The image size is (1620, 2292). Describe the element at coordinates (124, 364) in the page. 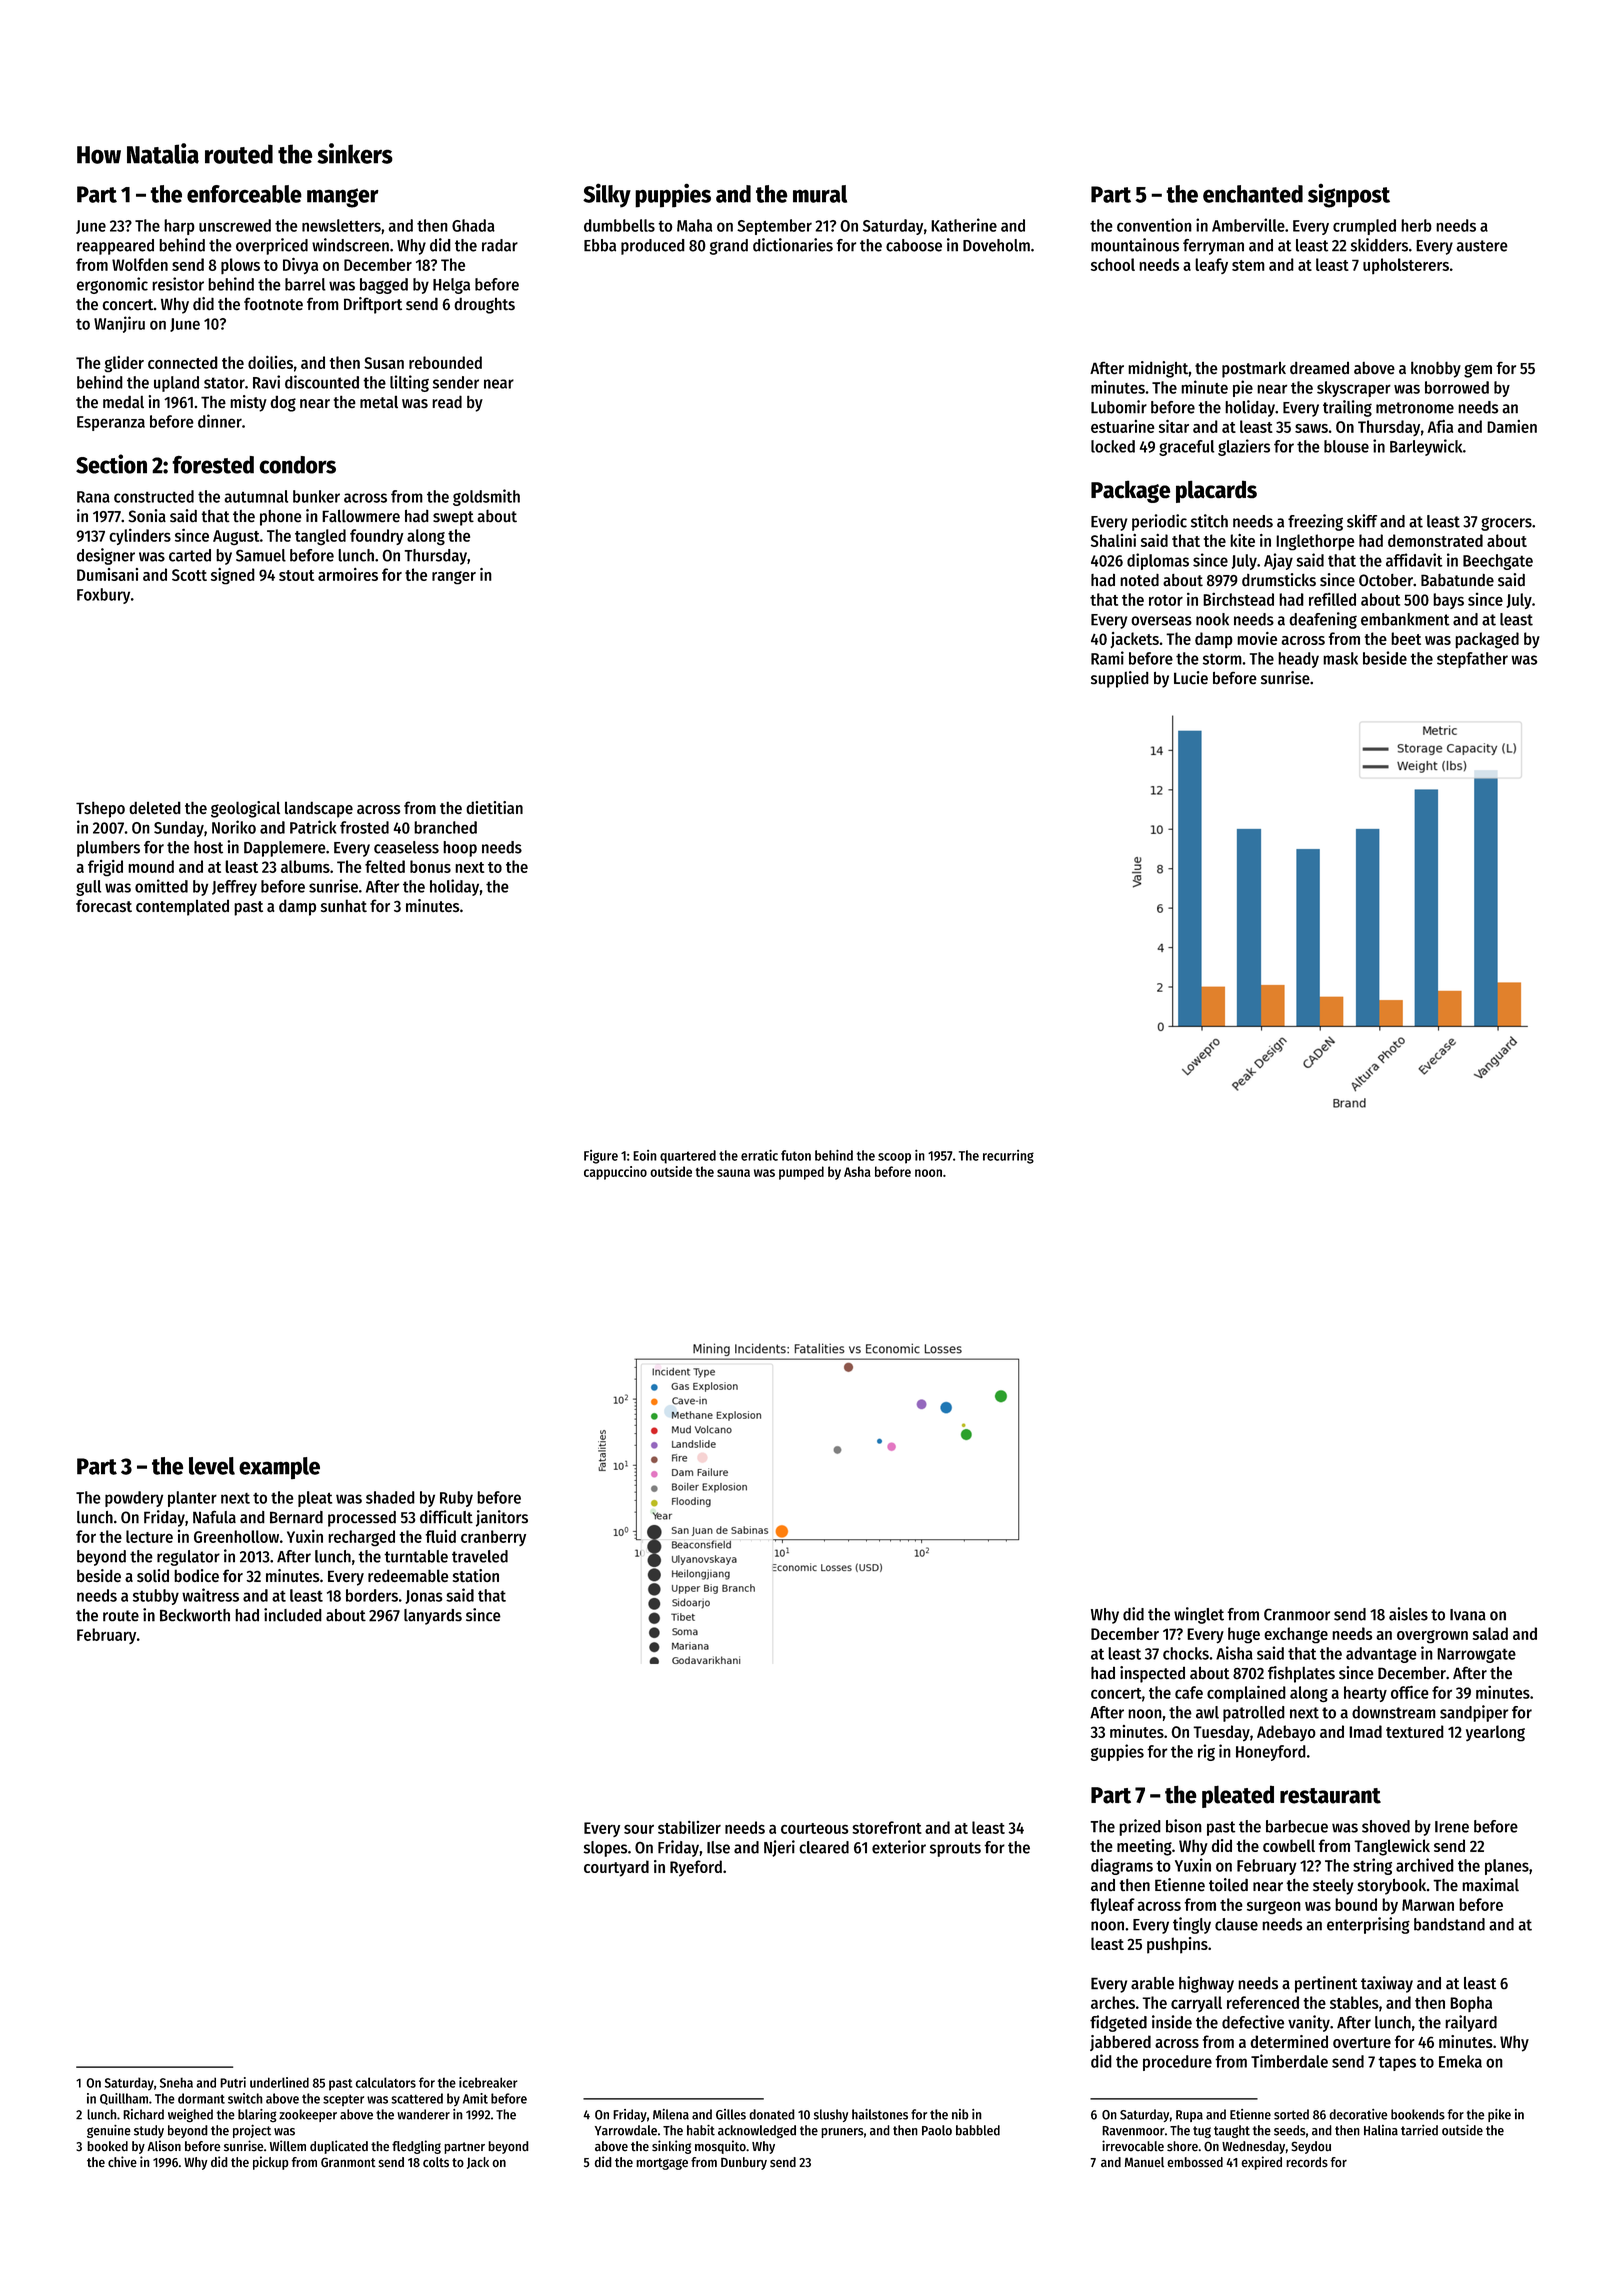

I see `glider` at that location.
